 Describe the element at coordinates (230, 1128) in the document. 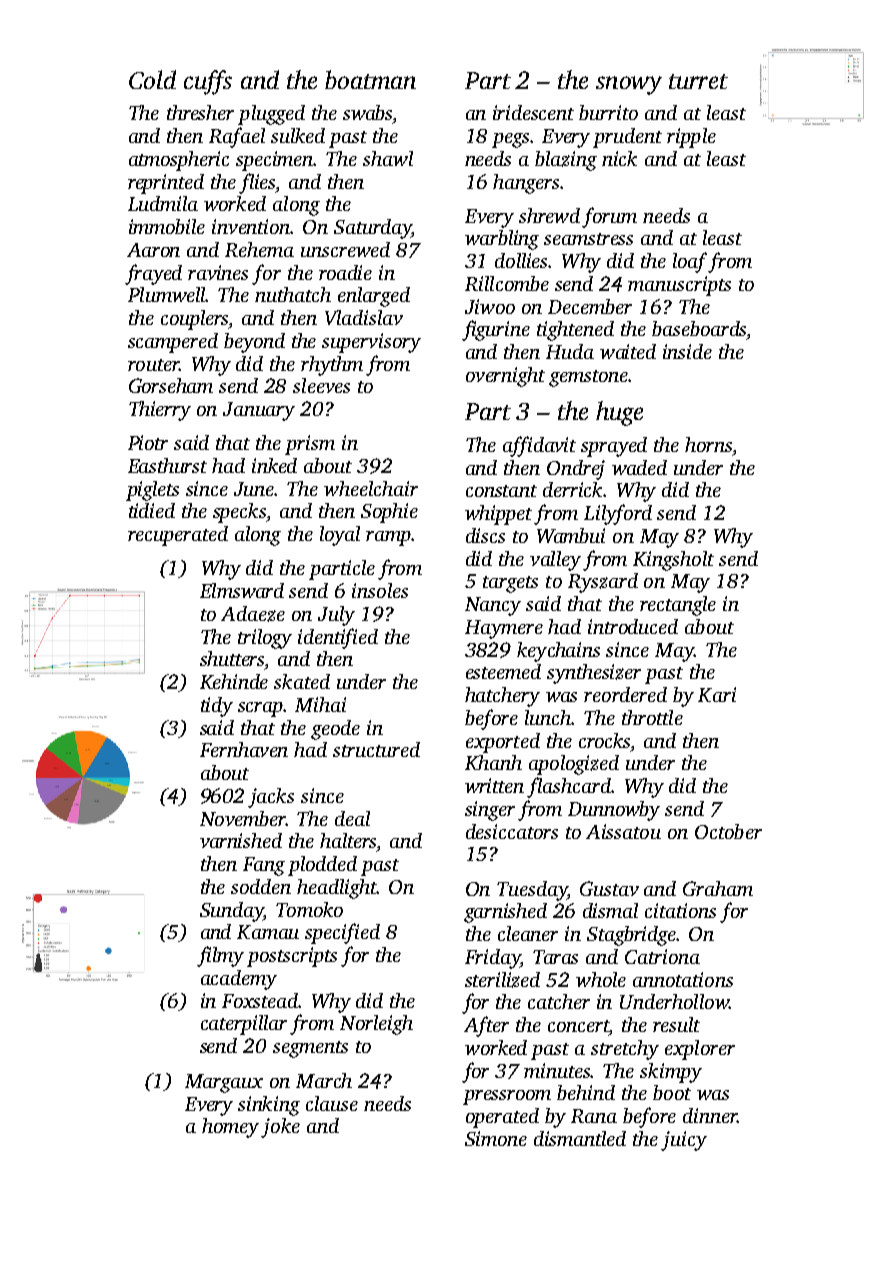

I see `homey` at that location.
